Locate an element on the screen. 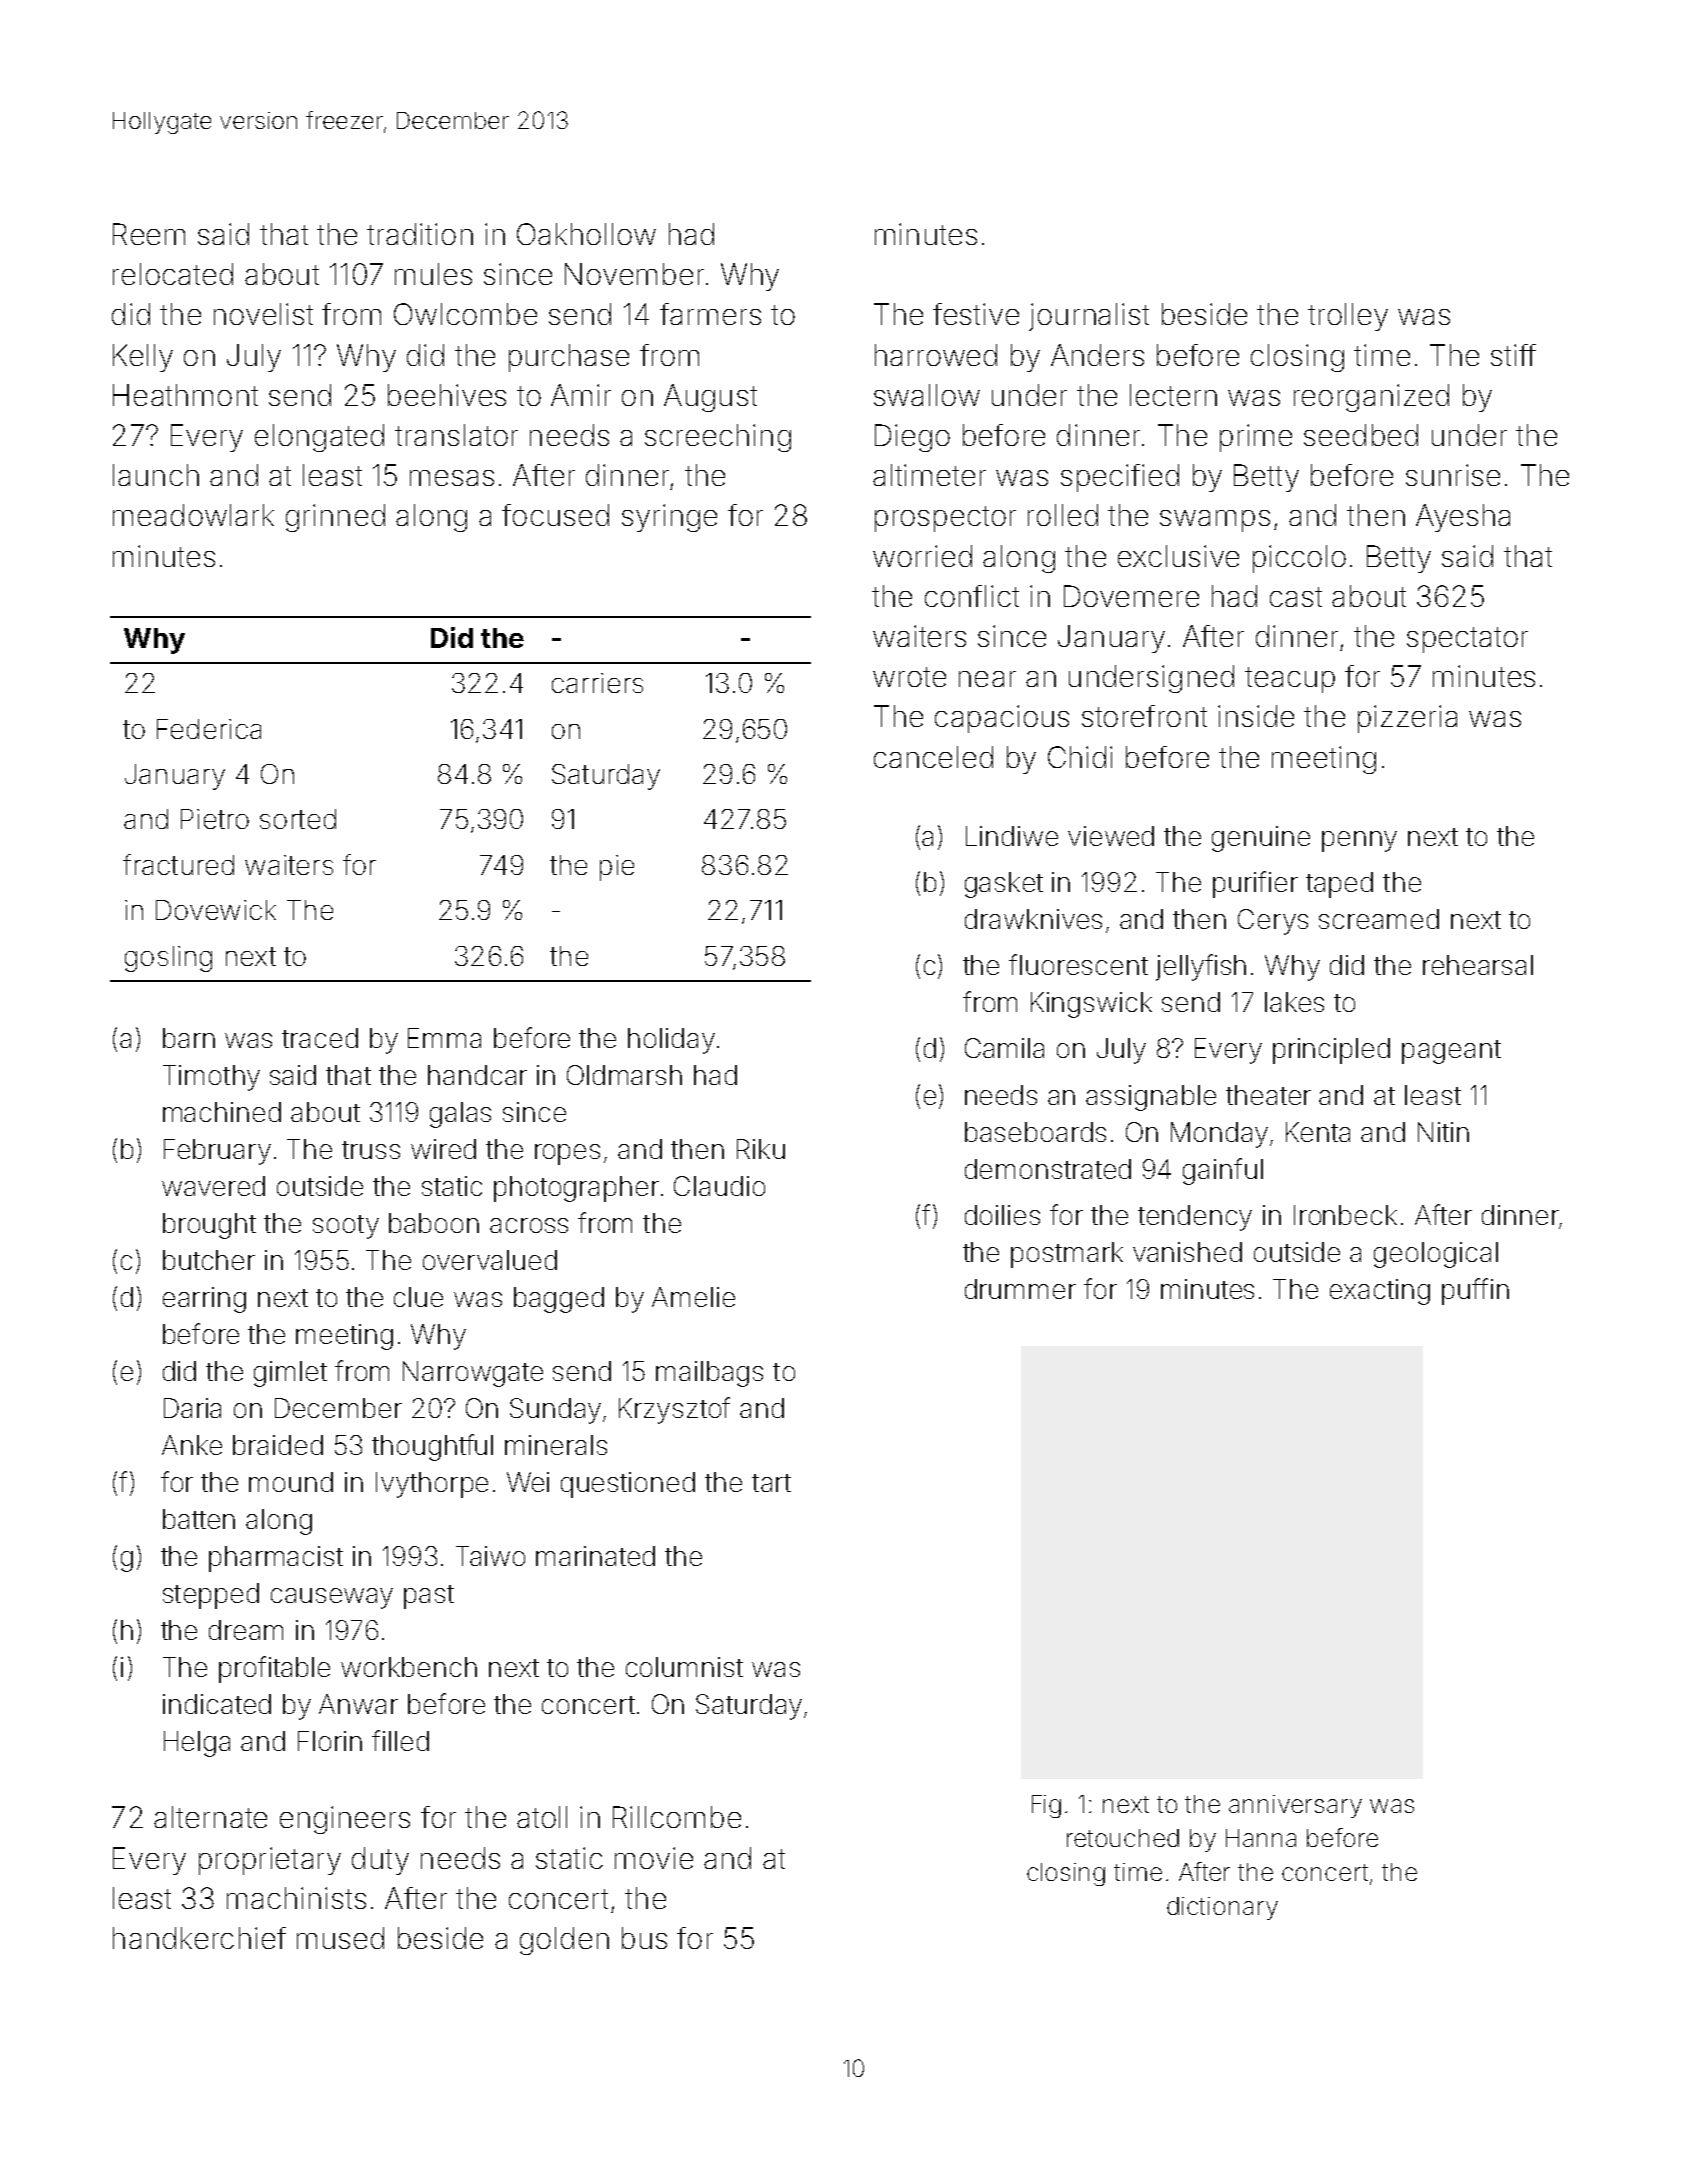 The width and height of the screenshot is (1683, 2178). holiday is located at coordinates (671, 1041).
